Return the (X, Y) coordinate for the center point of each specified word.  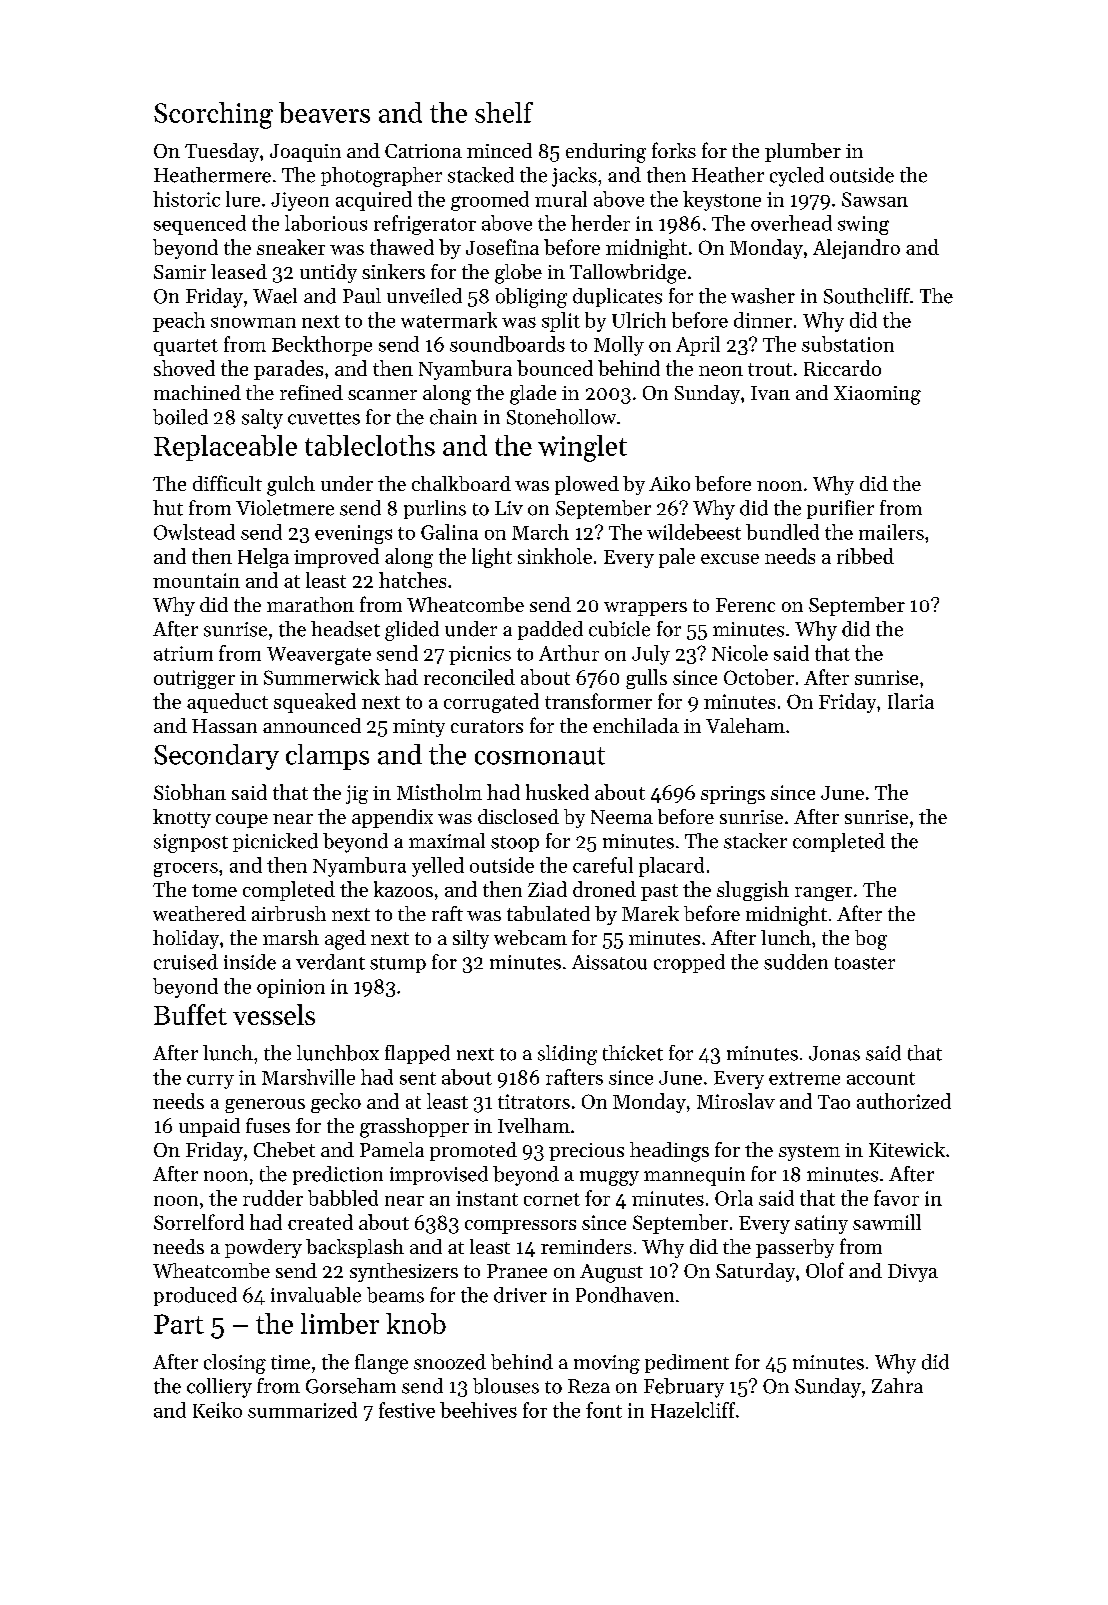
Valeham (745, 725)
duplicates (617, 297)
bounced (555, 368)
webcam (530, 937)
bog (871, 940)
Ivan (770, 393)
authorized (904, 1101)
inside (250, 962)
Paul (362, 296)
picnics (480, 655)
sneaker (291, 247)
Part (179, 1324)
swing (863, 225)
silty (471, 939)
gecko (336, 1103)
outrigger (194, 679)
